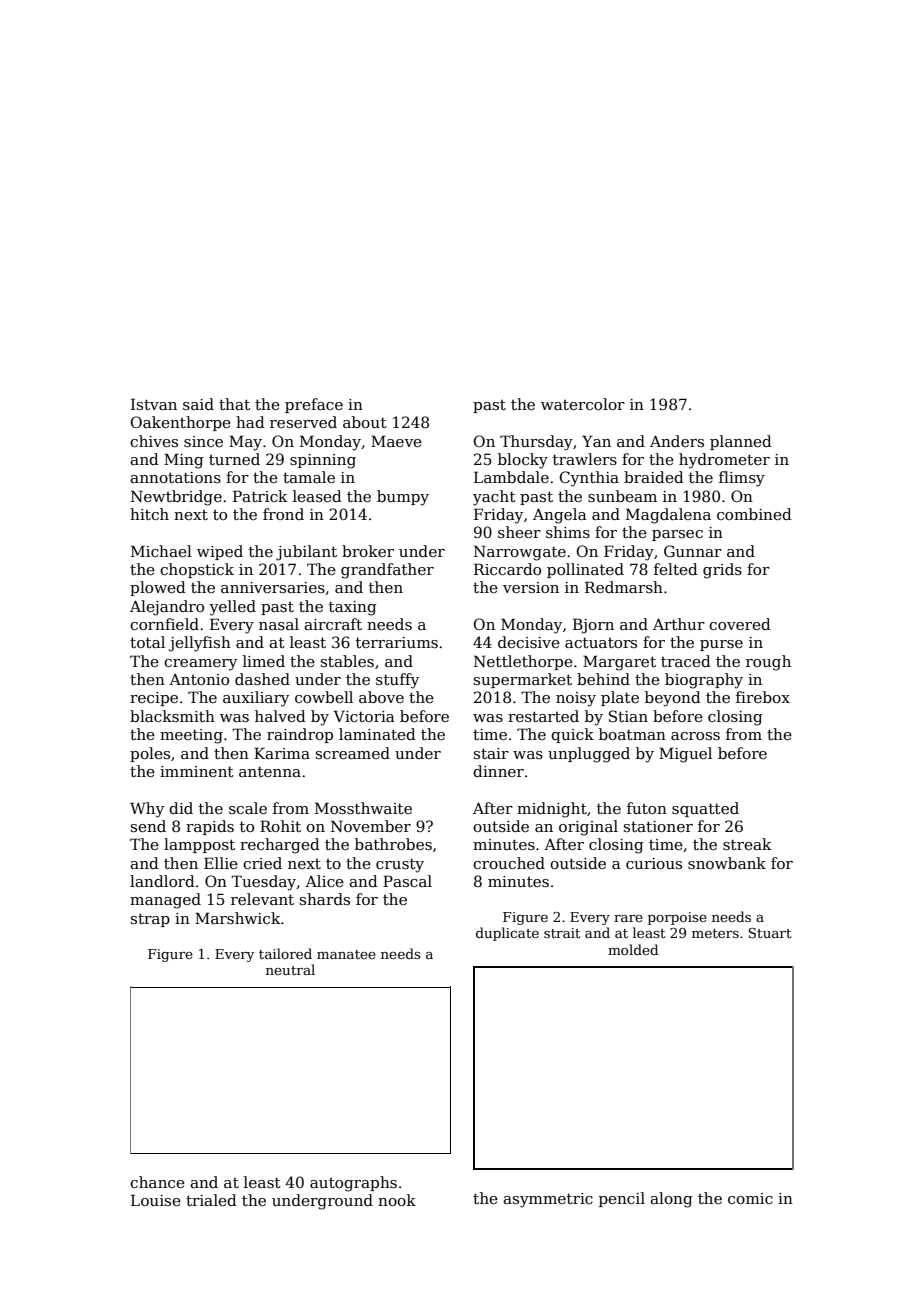  I want to click on Stuart, so click(770, 933).
